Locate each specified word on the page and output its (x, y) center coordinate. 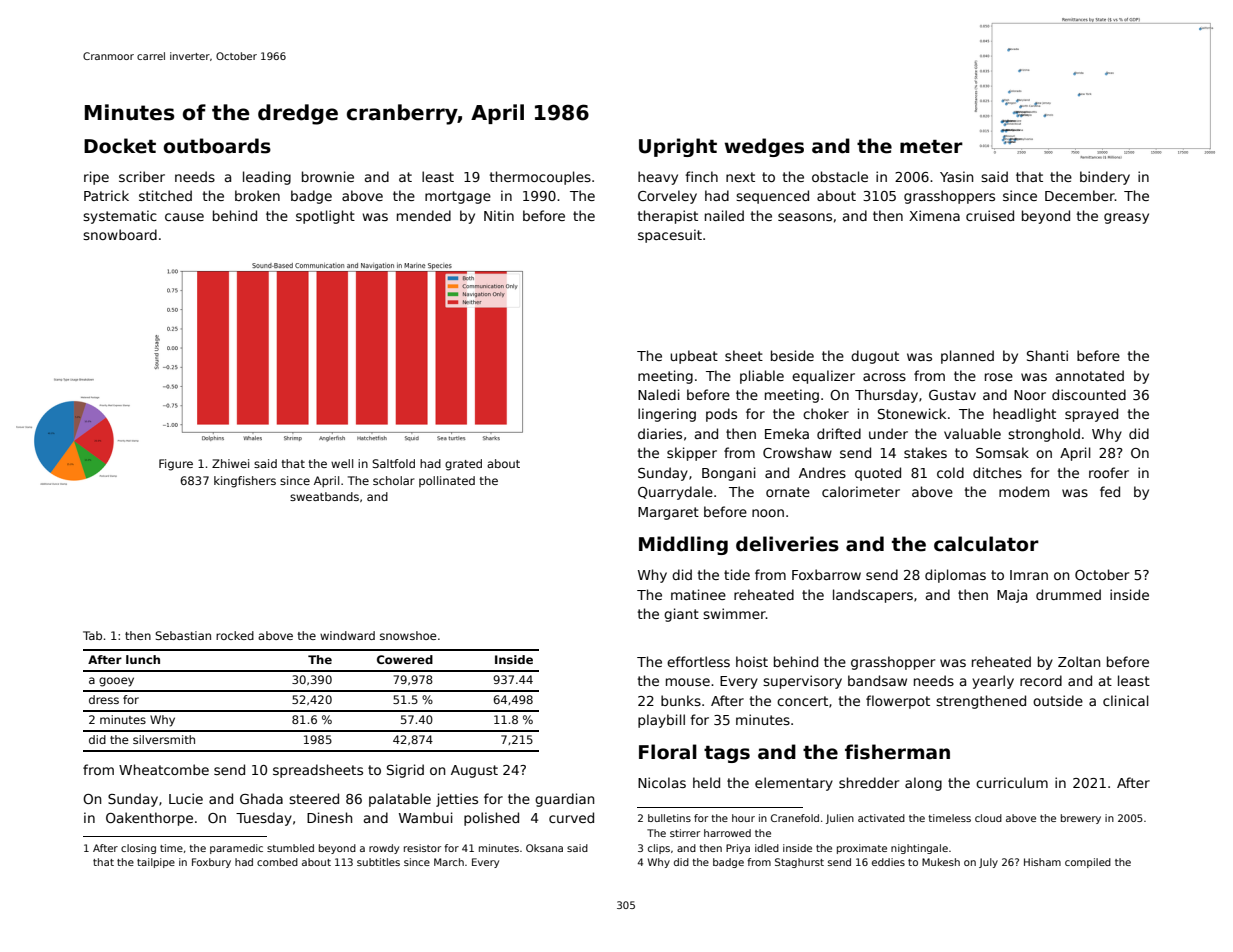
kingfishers (245, 482)
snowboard (120, 234)
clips (659, 849)
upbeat (694, 357)
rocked (235, 635)
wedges (764, 147)
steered (314, 798)
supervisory (802, 682)
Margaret (668, 513)
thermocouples (540, 178)
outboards (217, 146)
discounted (1089, 394)
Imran (1029, 575)
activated (881, 818)
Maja (1012, 596)
